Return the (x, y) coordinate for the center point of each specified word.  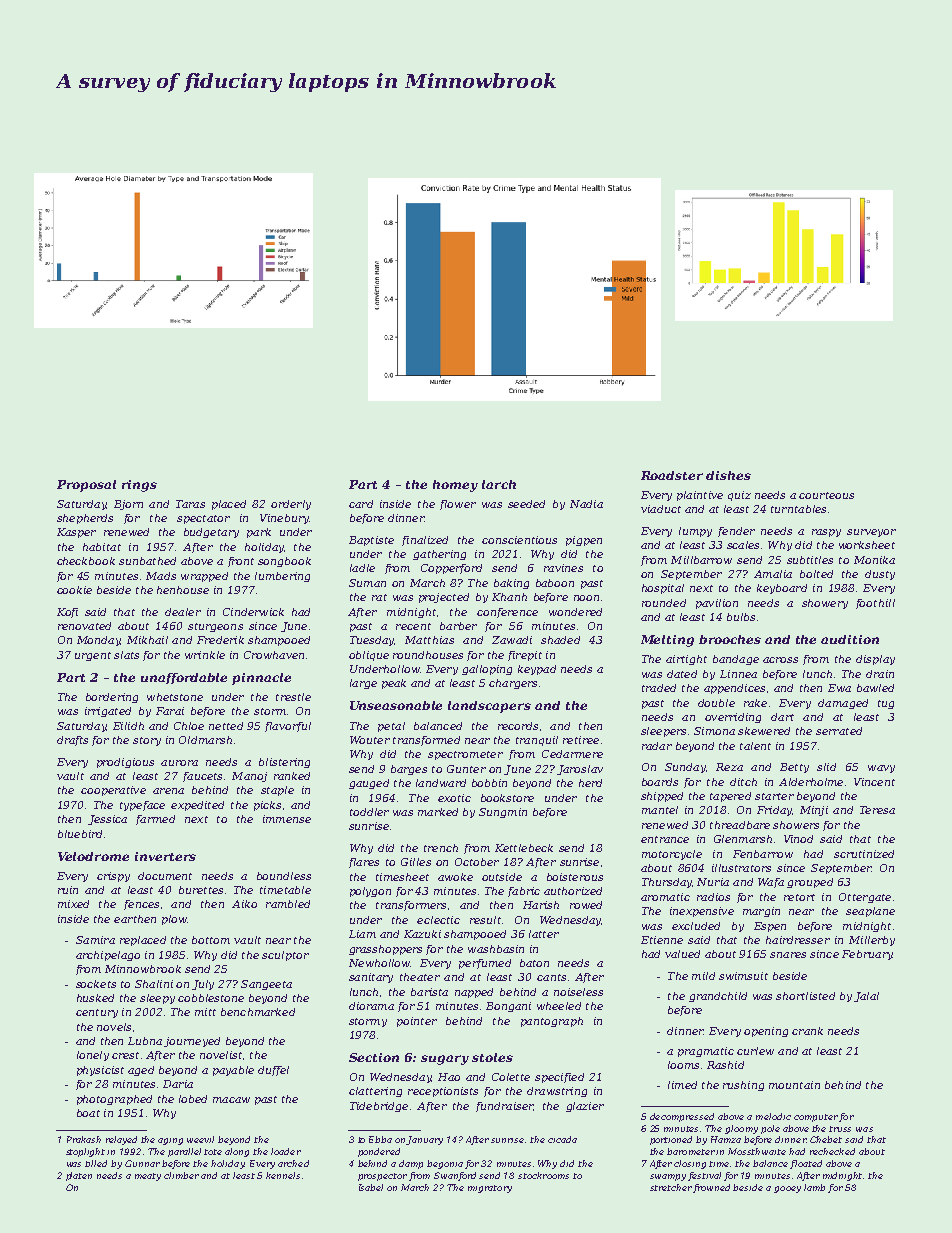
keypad (537, 670)
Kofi (67, 613)
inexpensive (702, 912)
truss (840, 1129)
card (361, 504)
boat (88, 1113)
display (875, 660)
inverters (165, 856)
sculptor (285, 956)
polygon (370, 892)
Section (374, 1057)
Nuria (713, 882)
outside (502, 877)
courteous (826, 495)
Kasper (76, 533)
